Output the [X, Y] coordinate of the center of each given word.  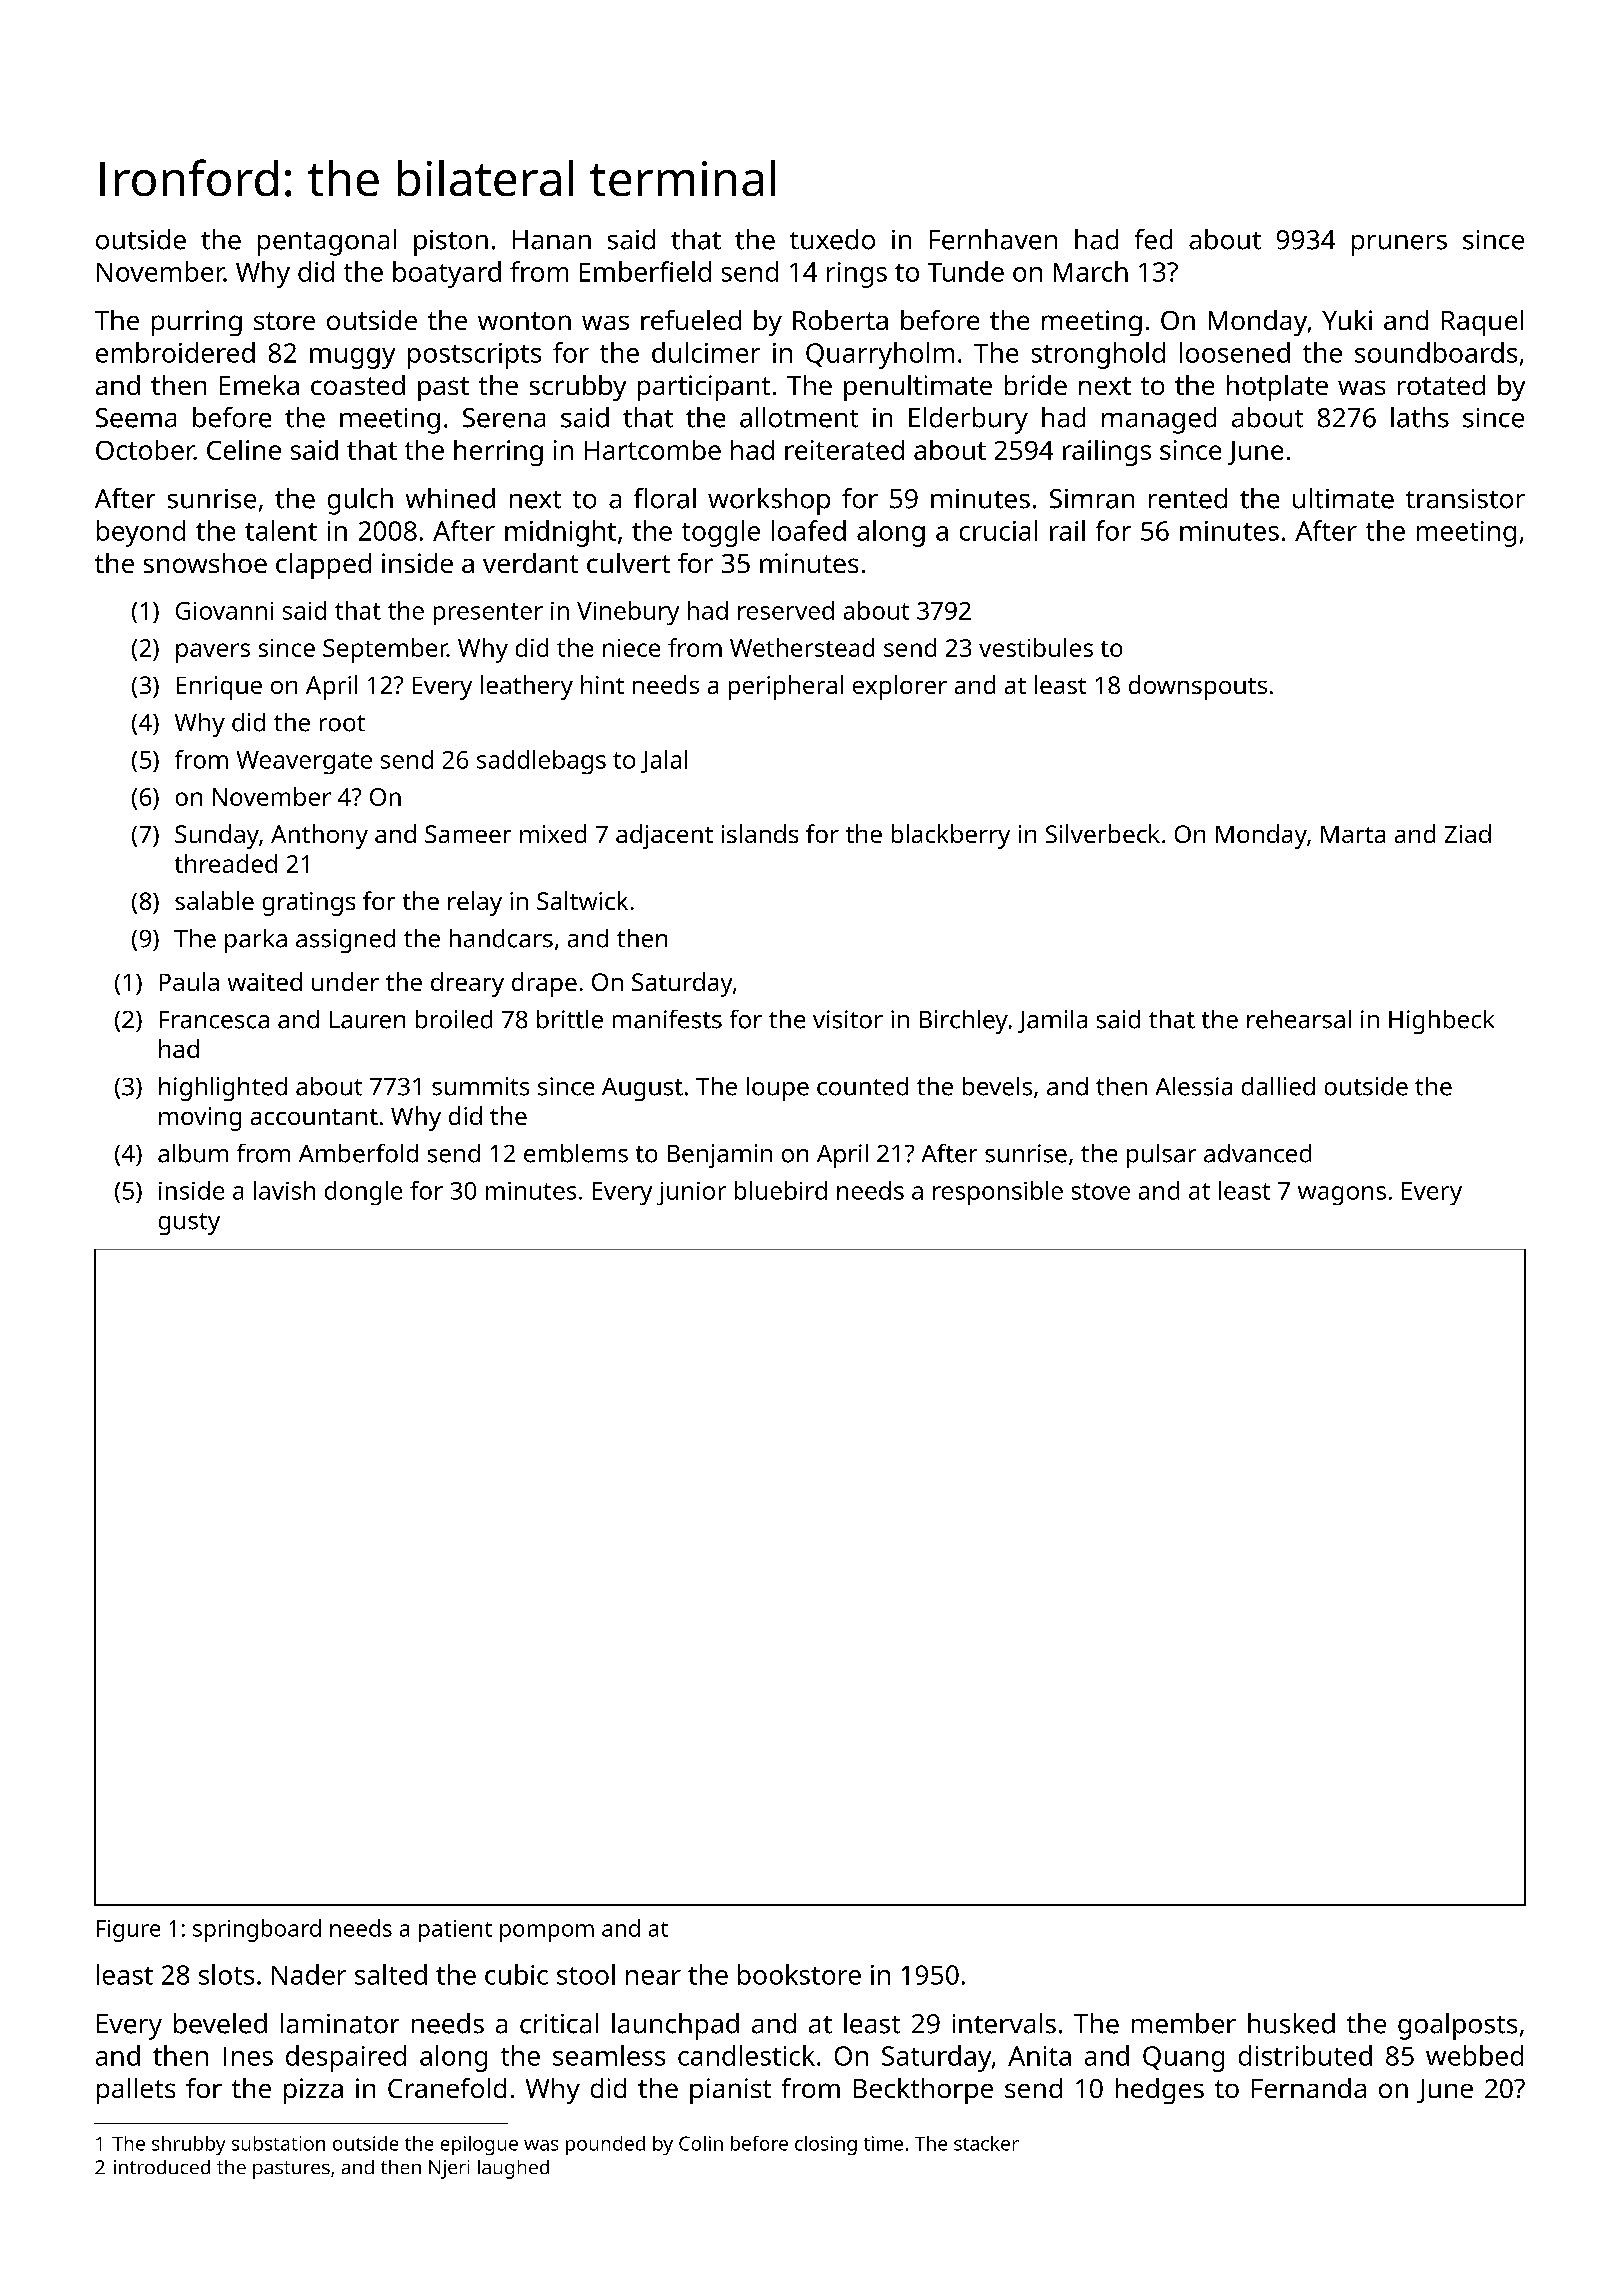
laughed [513, 2169]
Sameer [468, 834]
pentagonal [327, 242]
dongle [363, 1193]
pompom [547, 1933]
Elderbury [968, 420]
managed [1159, 420]
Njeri [449, 2169]
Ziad [1468, 833]
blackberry [951, 836]
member [1184, 2023]
